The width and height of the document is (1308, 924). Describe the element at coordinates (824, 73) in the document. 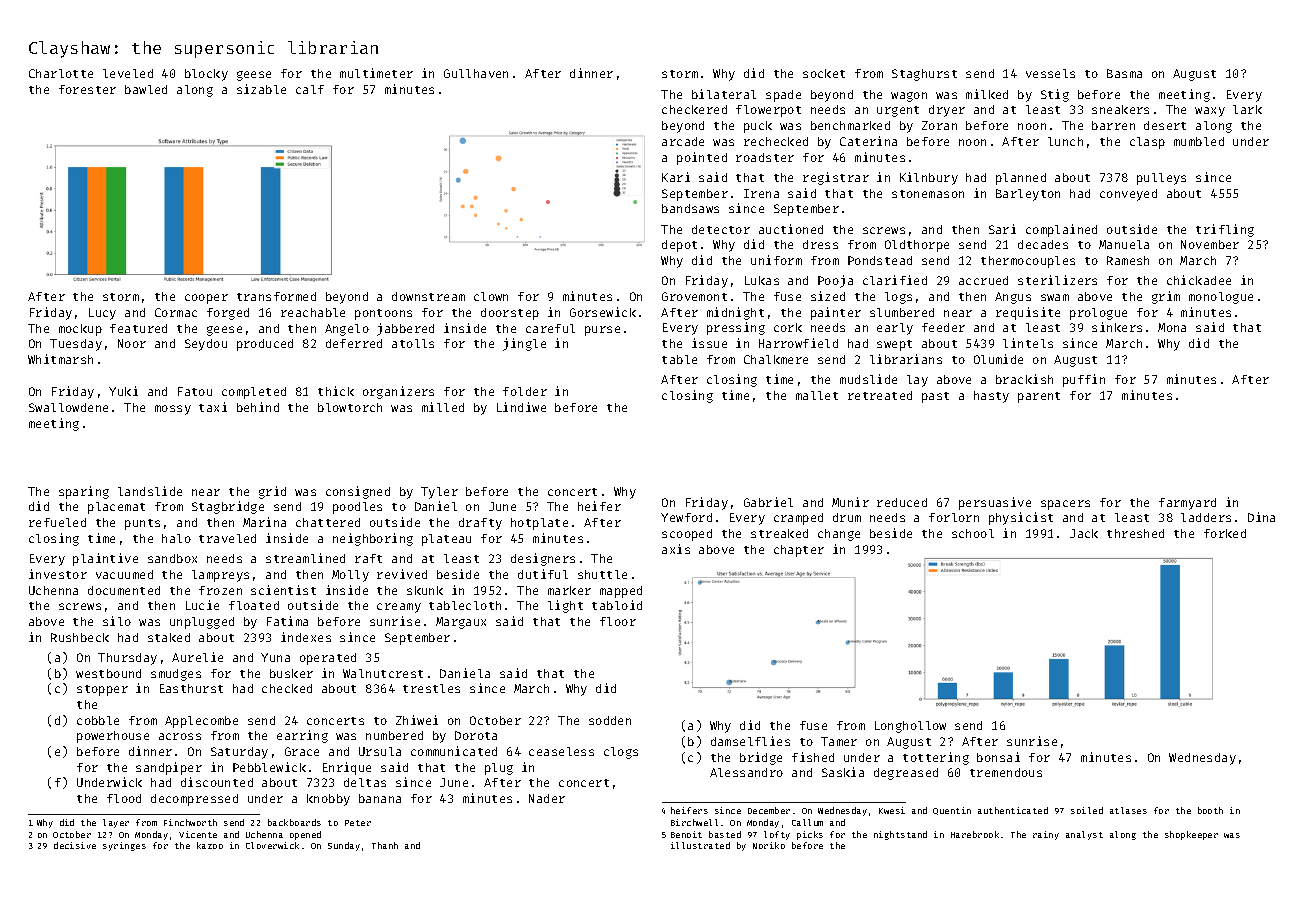

I see `socket` at that location.
